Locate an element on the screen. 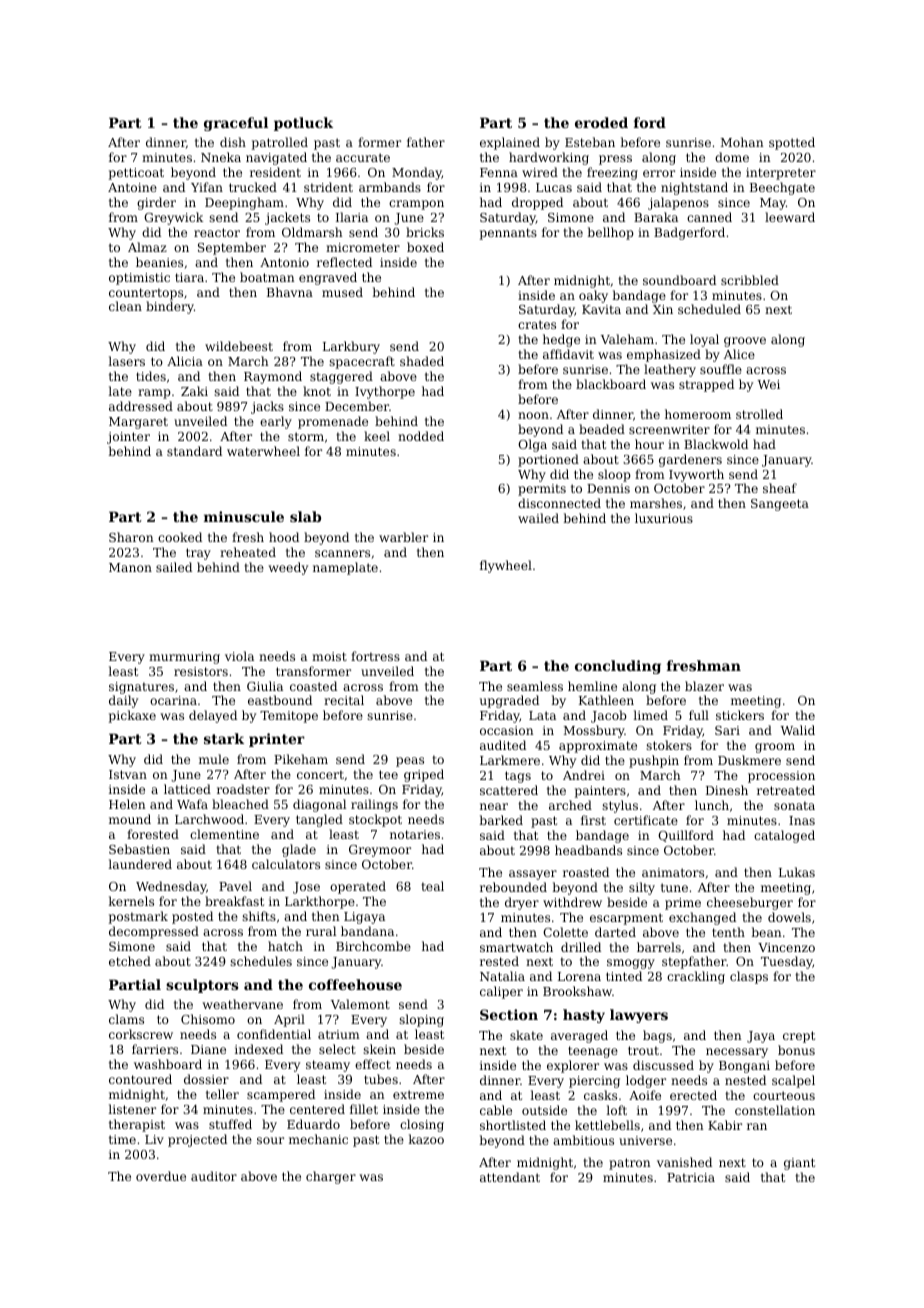  screenwriter is located at coordinates (669, 429).
